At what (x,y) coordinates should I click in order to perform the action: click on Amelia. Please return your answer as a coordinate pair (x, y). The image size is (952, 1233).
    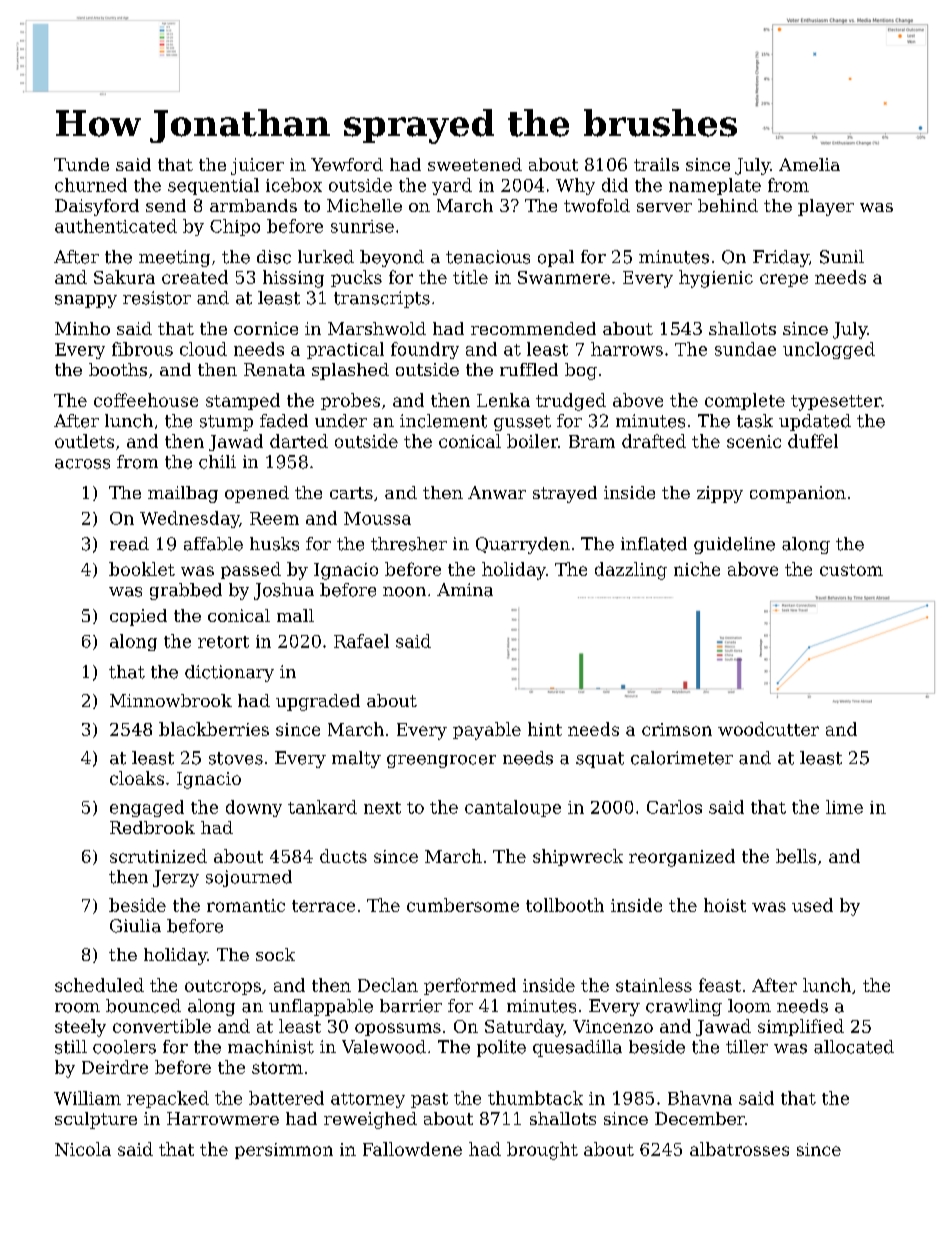
    Looking at the image, I should click on (809, 164).
